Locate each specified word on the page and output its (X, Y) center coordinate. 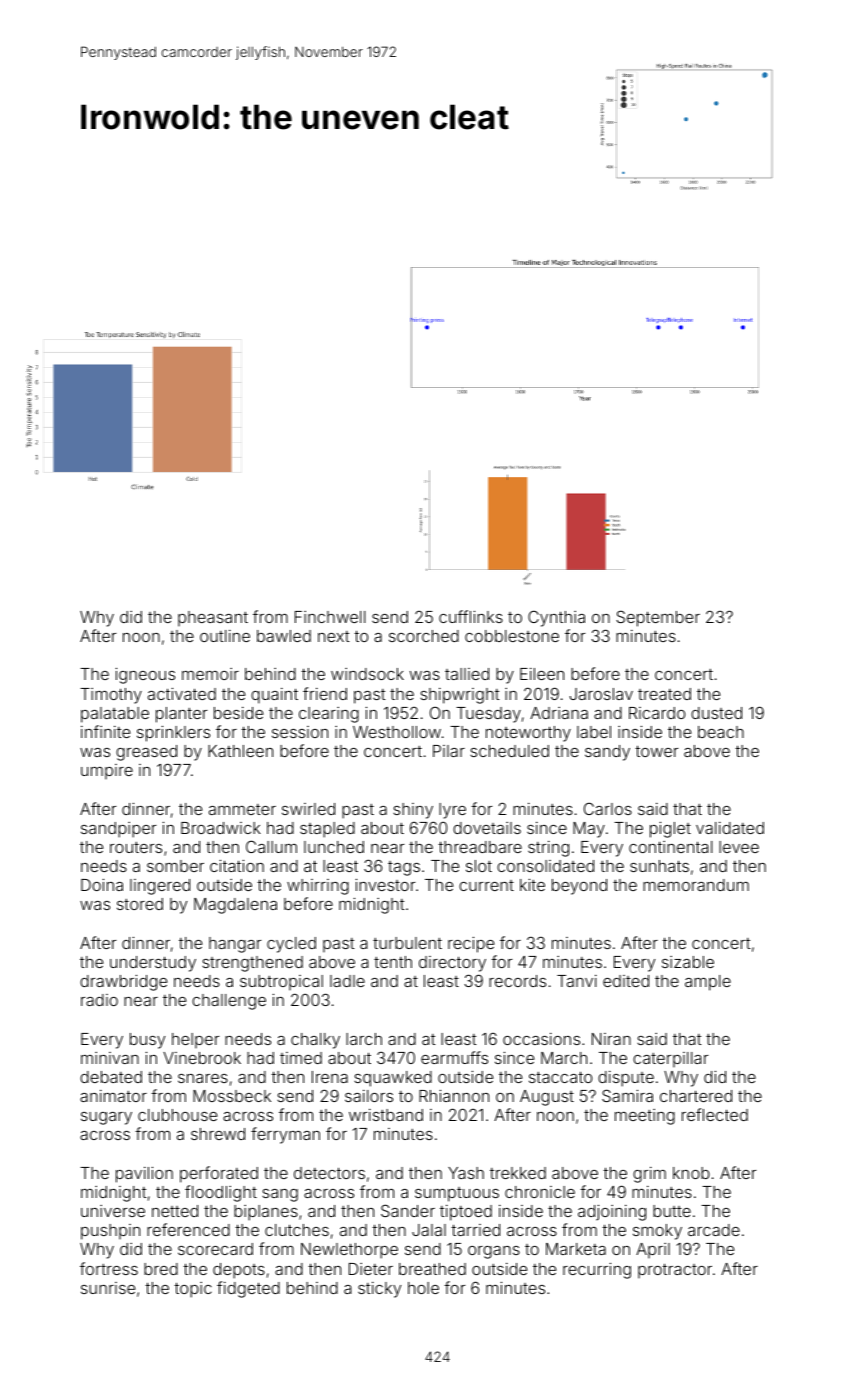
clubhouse (177, 1115)
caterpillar (671, 1059)
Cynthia (556, 618)
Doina (102, 884)
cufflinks (471, 616)
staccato (560, 1077)
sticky (379, 1290)
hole (423, 1288)
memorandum (696, 885)
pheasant (213, 618)
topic (193, 1290)
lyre (452, 811)
